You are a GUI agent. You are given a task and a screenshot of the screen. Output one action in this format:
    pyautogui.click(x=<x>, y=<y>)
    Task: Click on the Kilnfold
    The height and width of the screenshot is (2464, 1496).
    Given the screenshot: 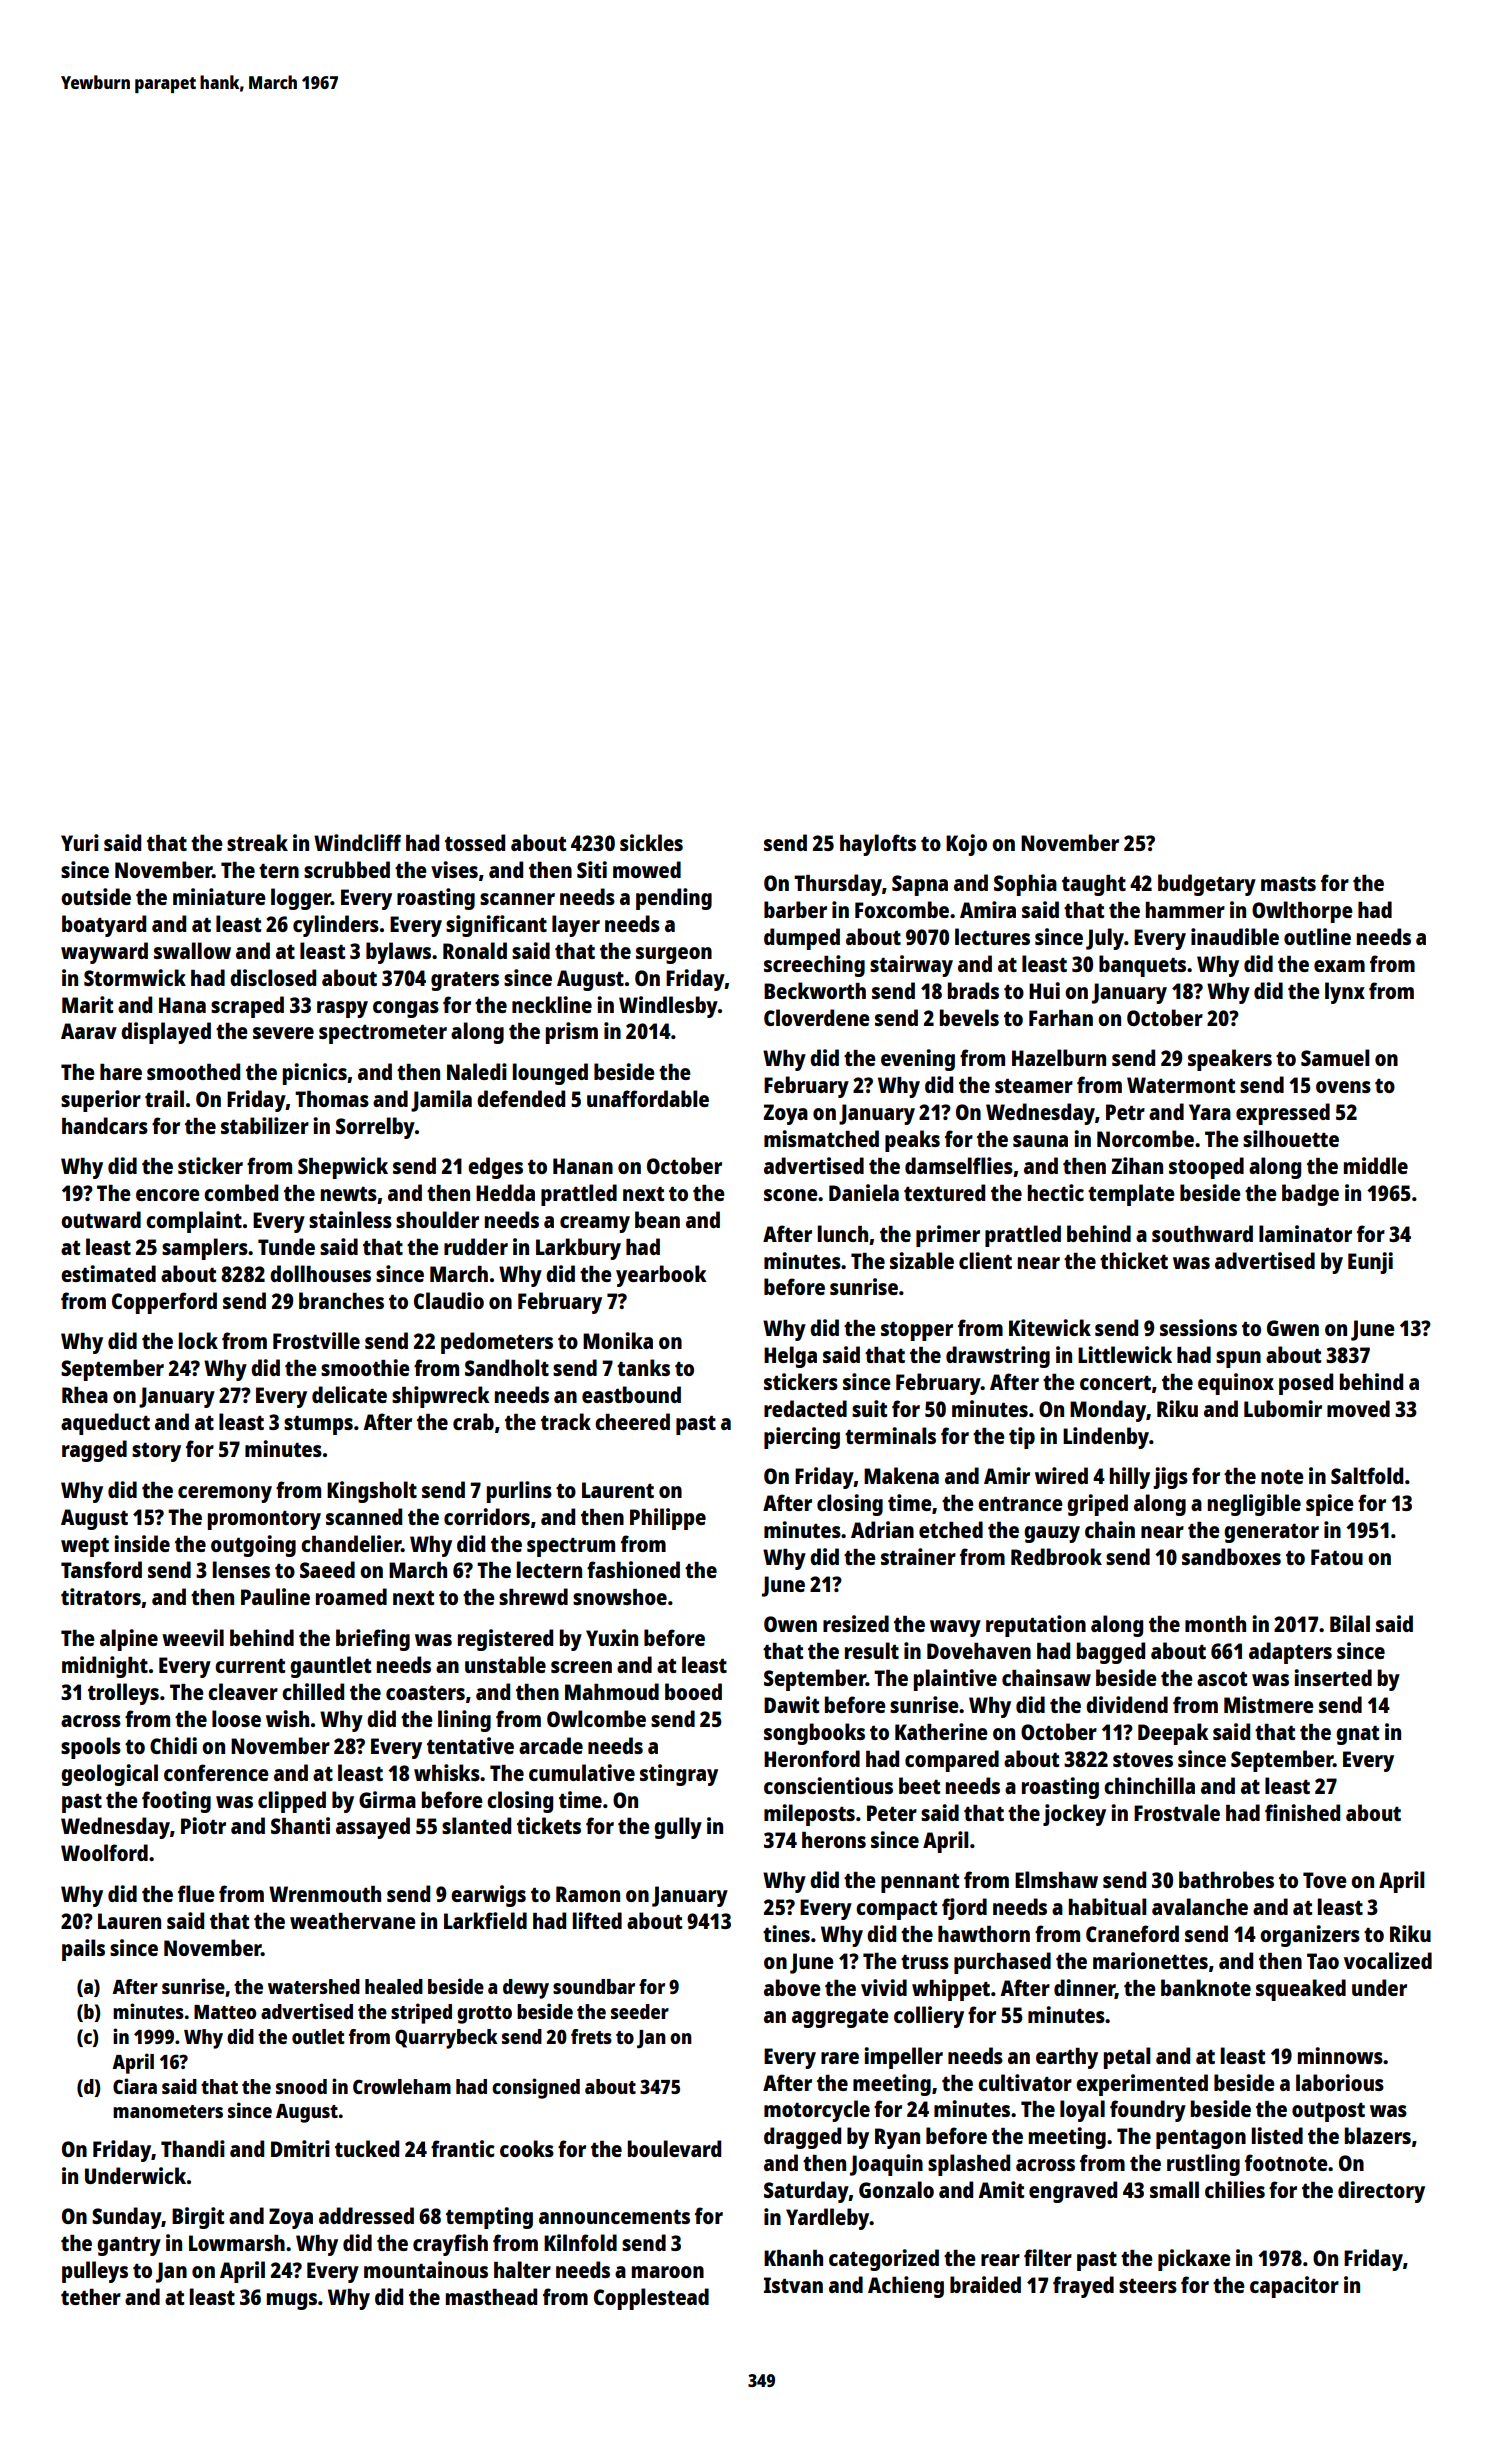 What is the action you would take?
    pyautogui.click(x=580, y=2242)
